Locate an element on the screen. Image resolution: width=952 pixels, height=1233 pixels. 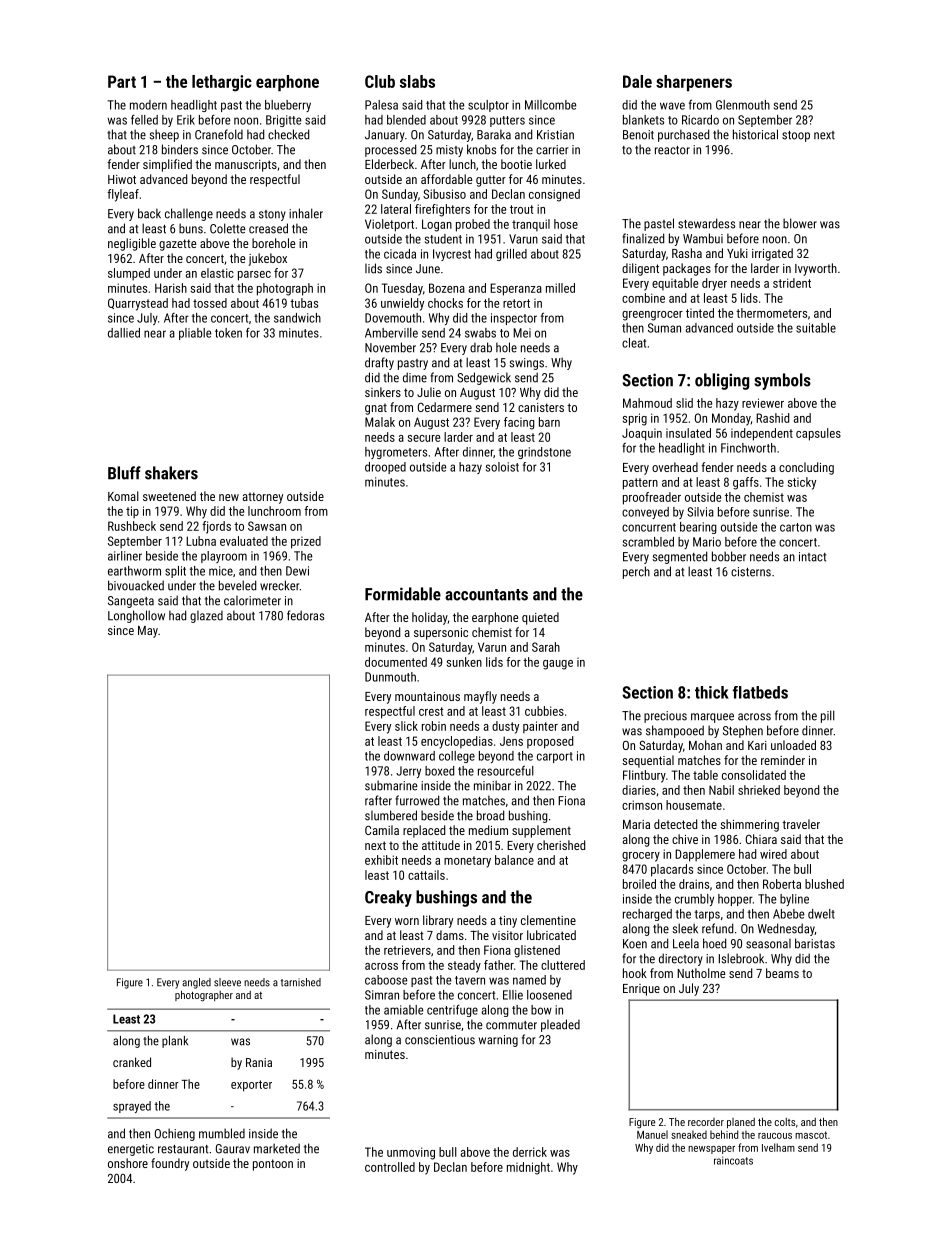
Dale is located at coordinates (637, 81).
